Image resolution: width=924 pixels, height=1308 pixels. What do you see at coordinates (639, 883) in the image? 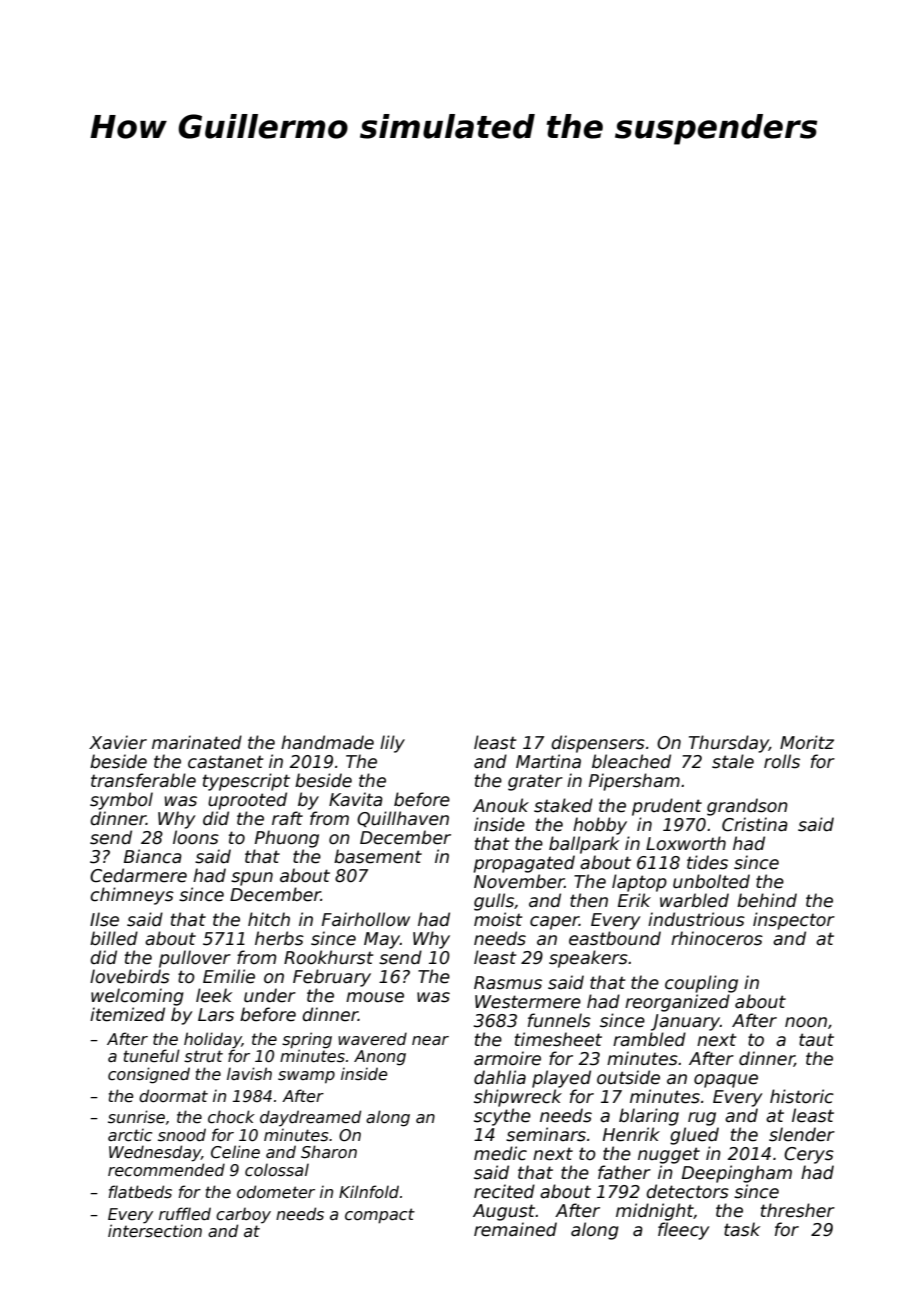
I see `laptop` at bounding box center [639, 883].
